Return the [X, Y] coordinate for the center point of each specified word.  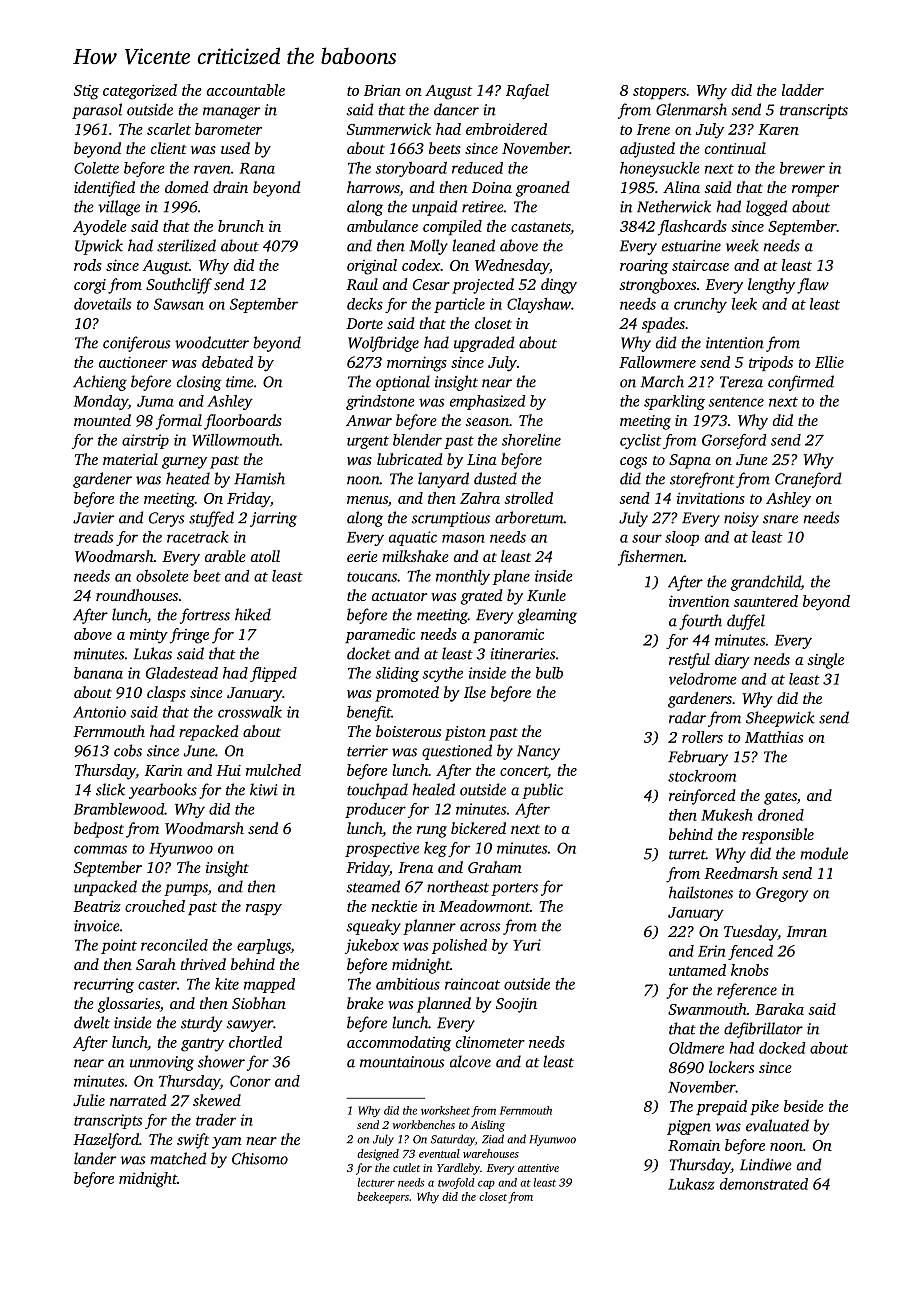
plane [511, 577]
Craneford [808, 480]
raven [212, 169]
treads [93, 537]
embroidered [506, 129]
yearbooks [163, 791]
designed [378, 1155]
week [742, 245]
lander [95, 1158]
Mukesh [726, 815]
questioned [457, 752]
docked [782, 1048]
